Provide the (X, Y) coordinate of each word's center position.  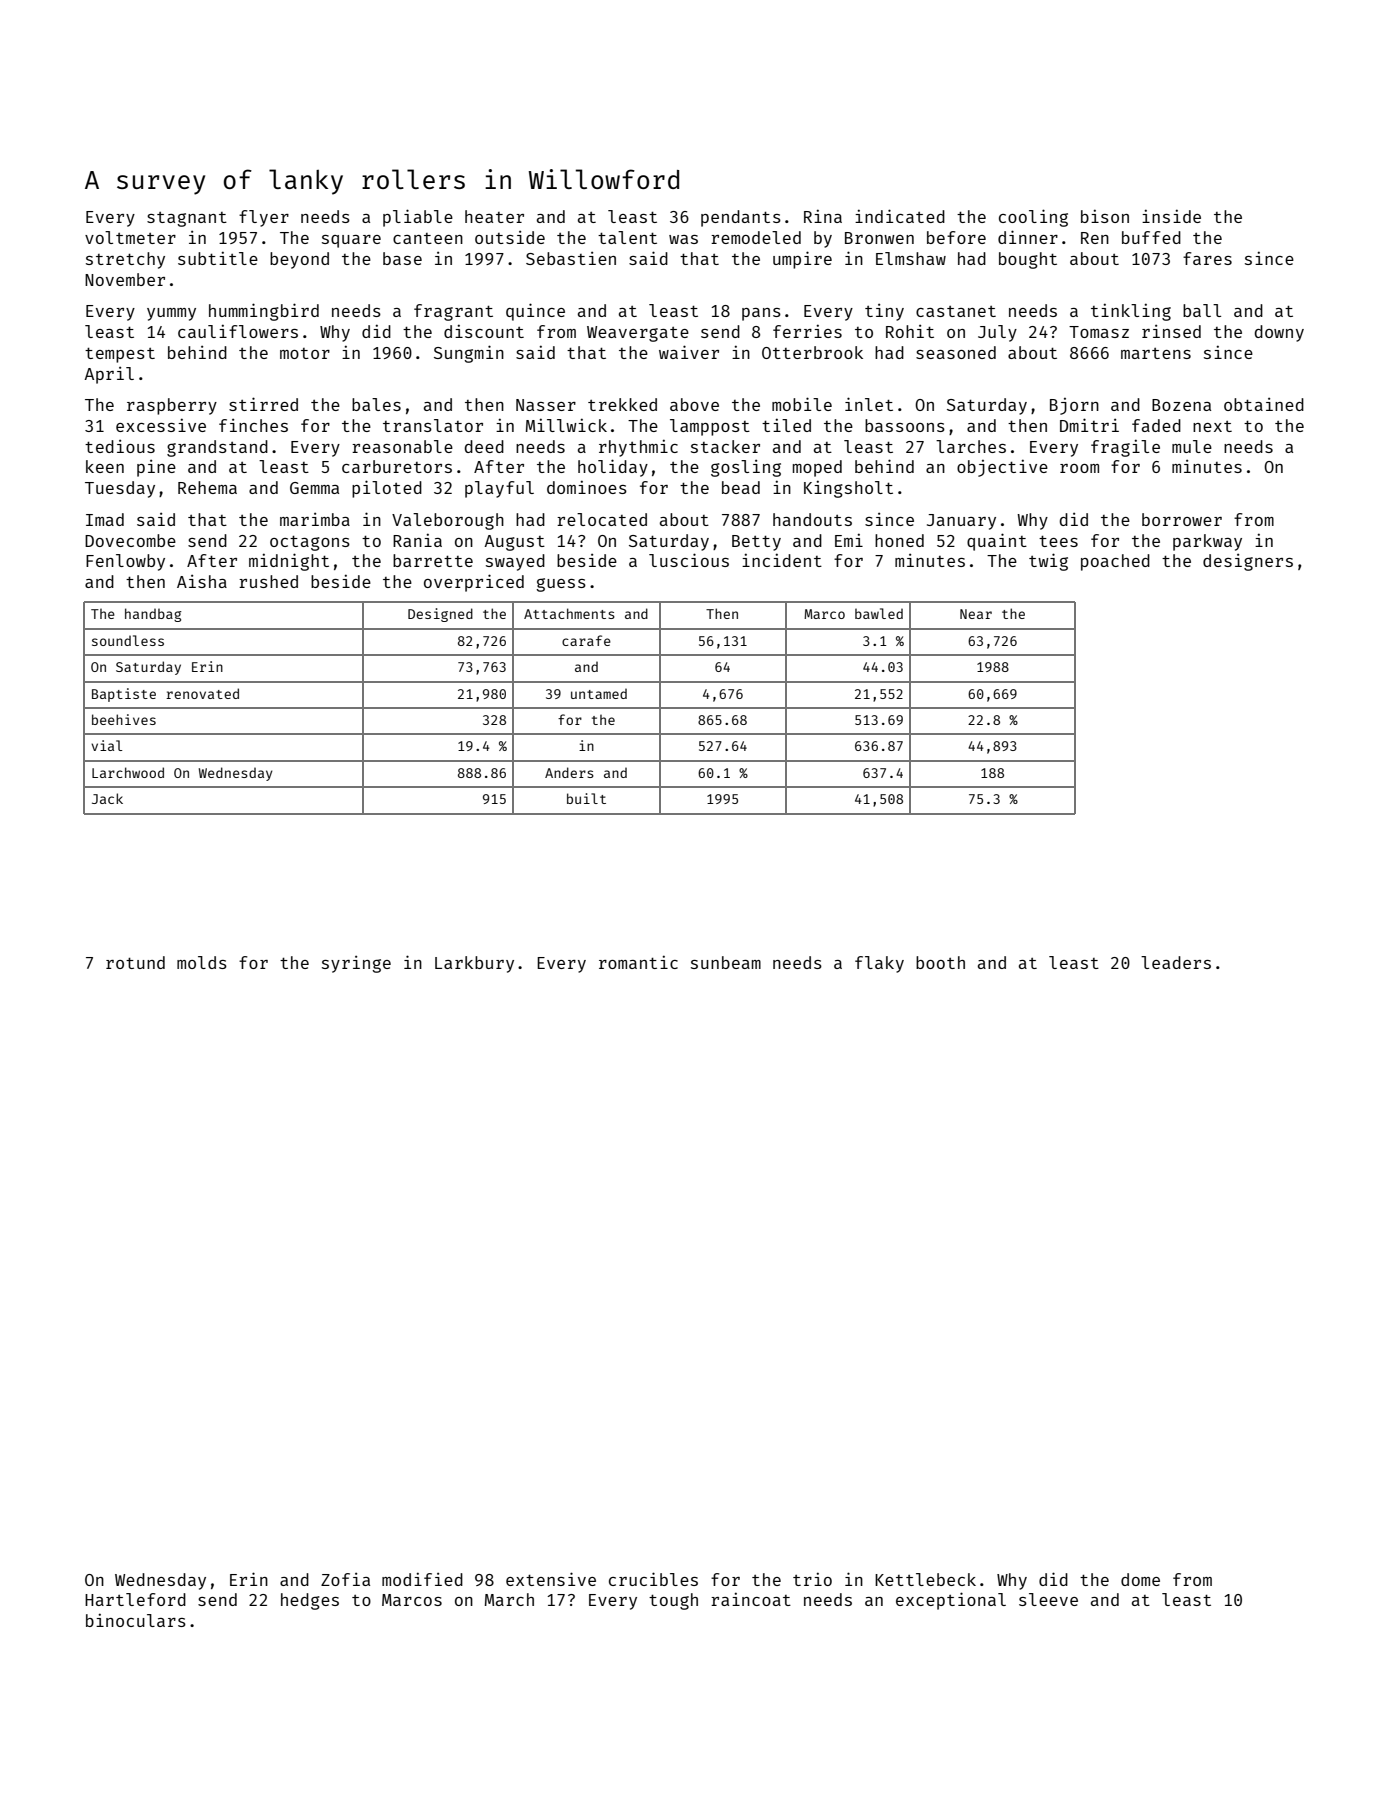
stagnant (187, 219)
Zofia (345, 1579)
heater (494, 216)
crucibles (653, 1579)
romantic (638, 962)
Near (976, 614)
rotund (135, 962)
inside (1171, 216)
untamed (599, 693)
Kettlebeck (925, 1579)
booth (940, 962)
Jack (107, 798)
